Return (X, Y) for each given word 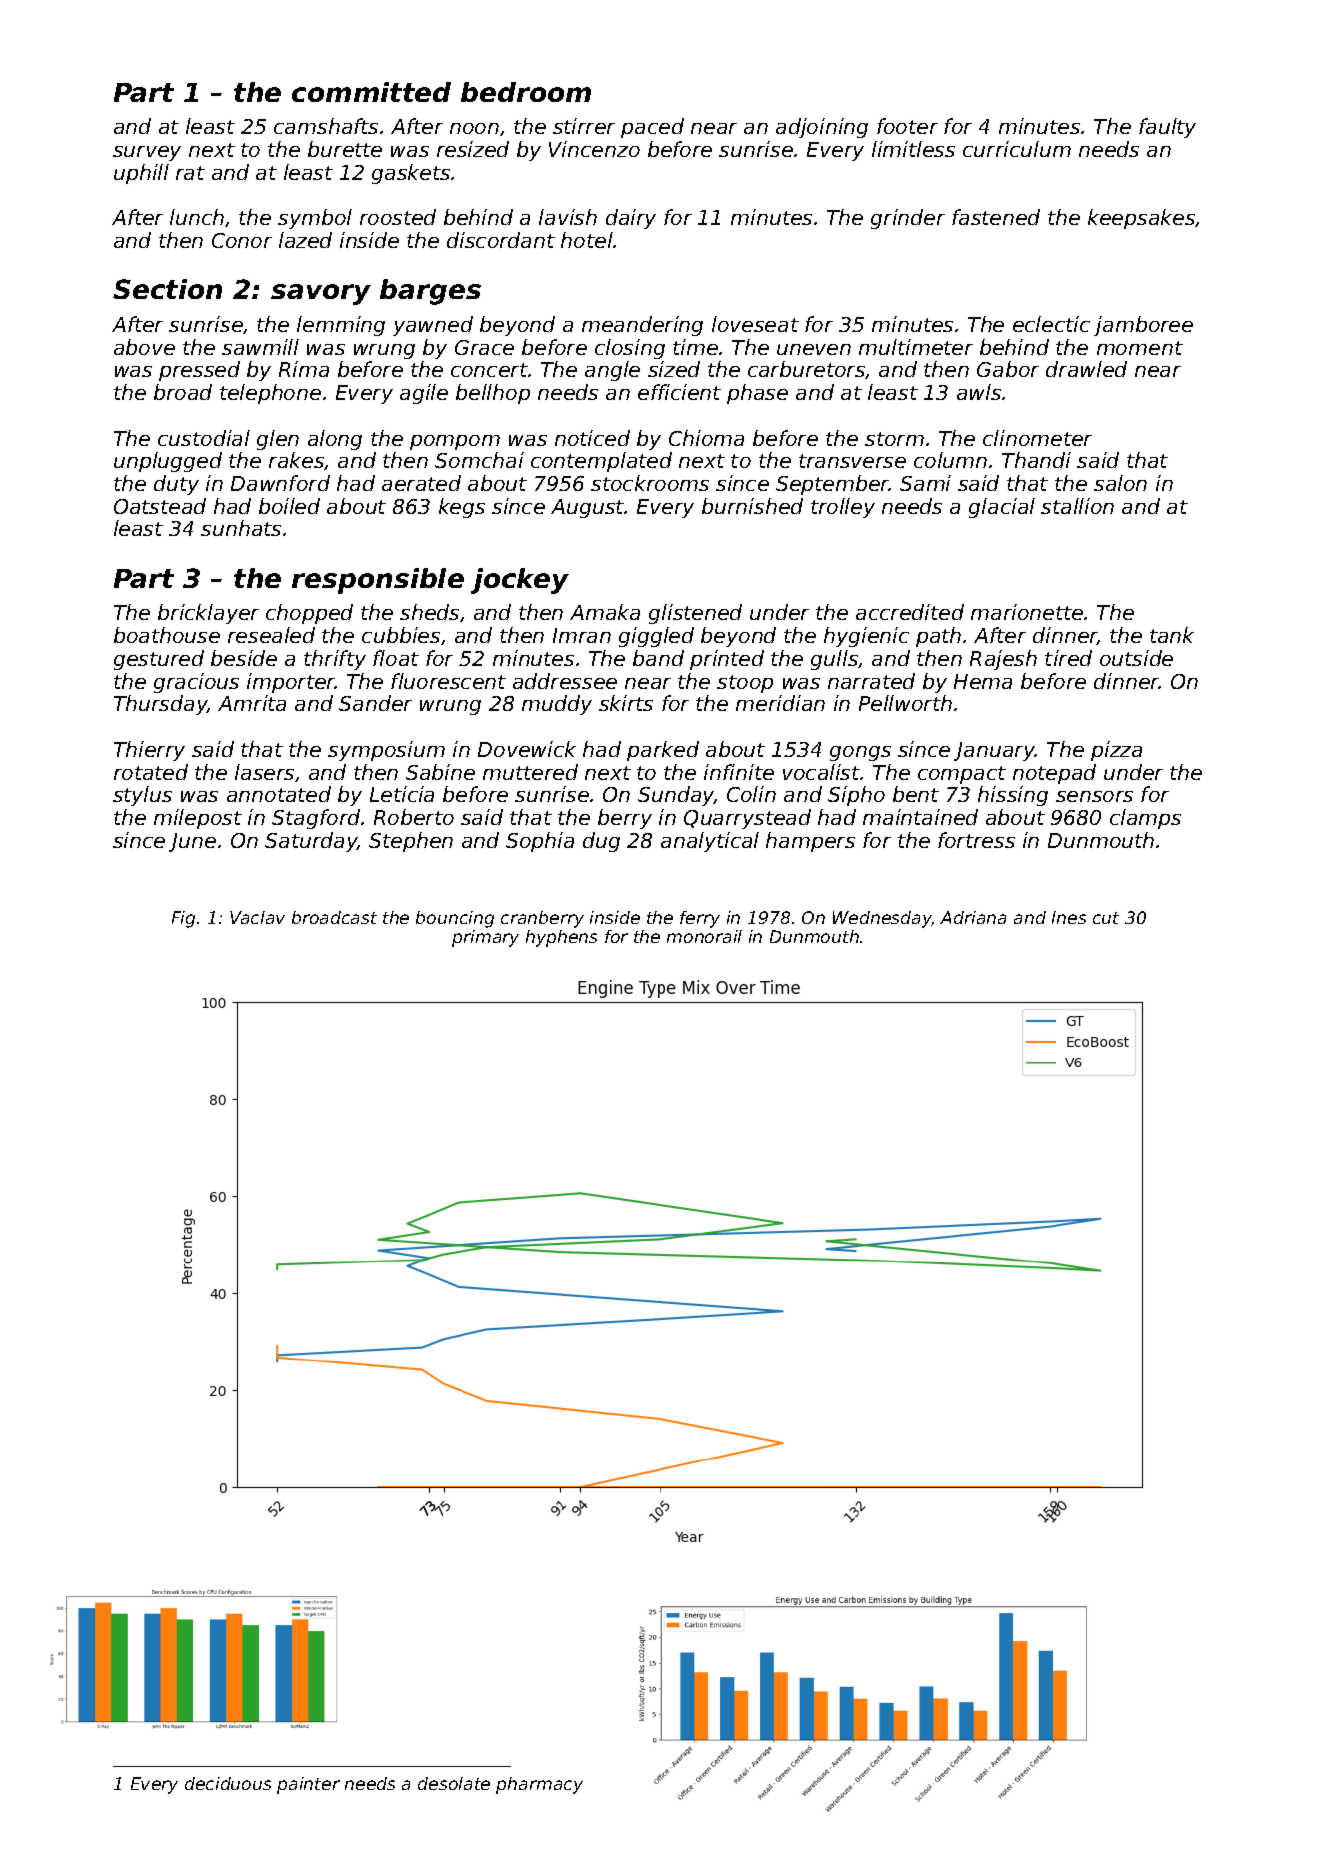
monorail (704, 936)
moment (1140, 348)
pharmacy (539, 1785)
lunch (197, 217)
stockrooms (650, 483)
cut (1106, 918)
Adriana (973, 917)
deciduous (228, 1783)
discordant (501, 240)
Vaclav (257, 917)
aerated (421, 483)
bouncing (455, 919)
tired (1068, 658)
